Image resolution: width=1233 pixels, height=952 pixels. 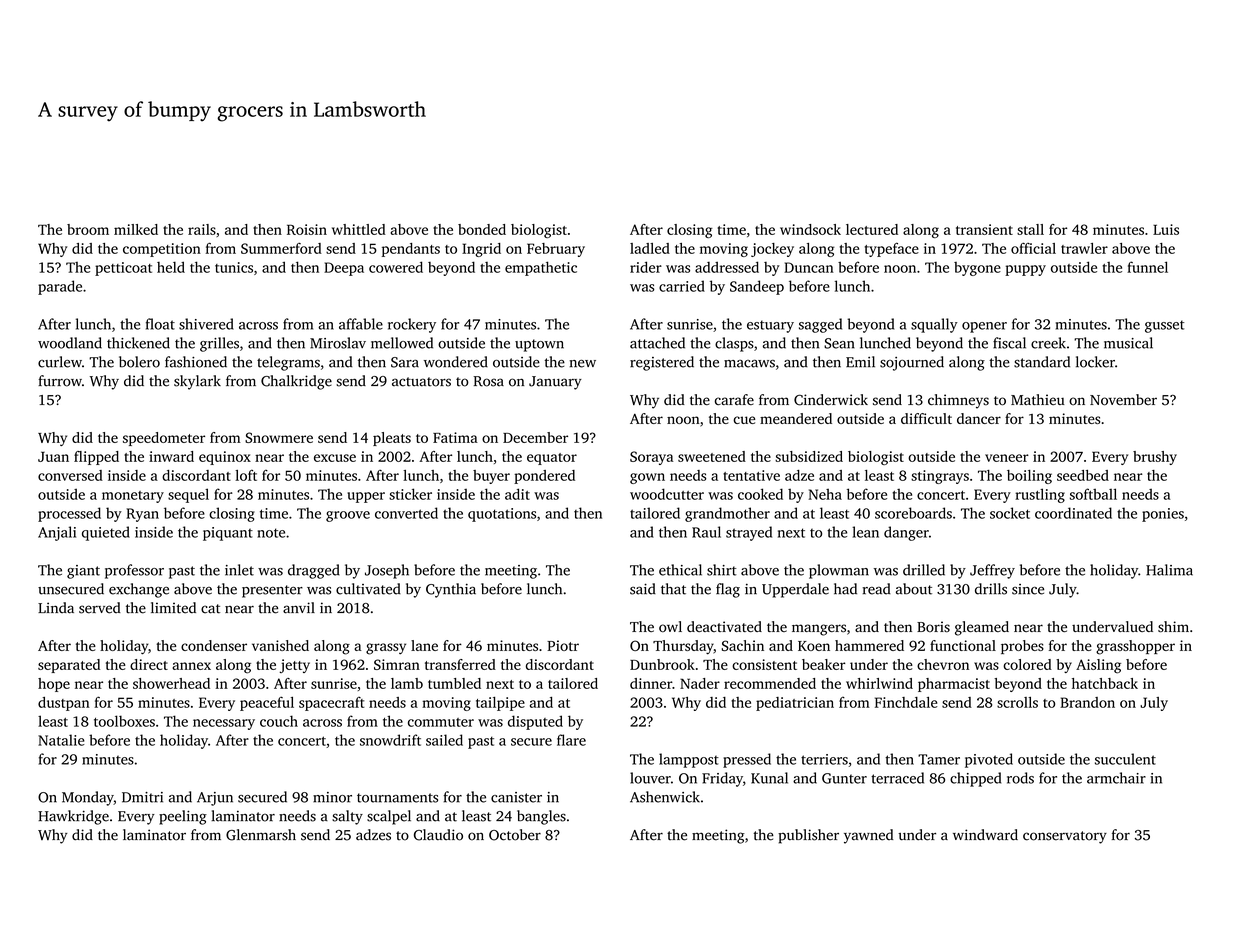 I want to click on Sachin, so click(x=743, y=645).
